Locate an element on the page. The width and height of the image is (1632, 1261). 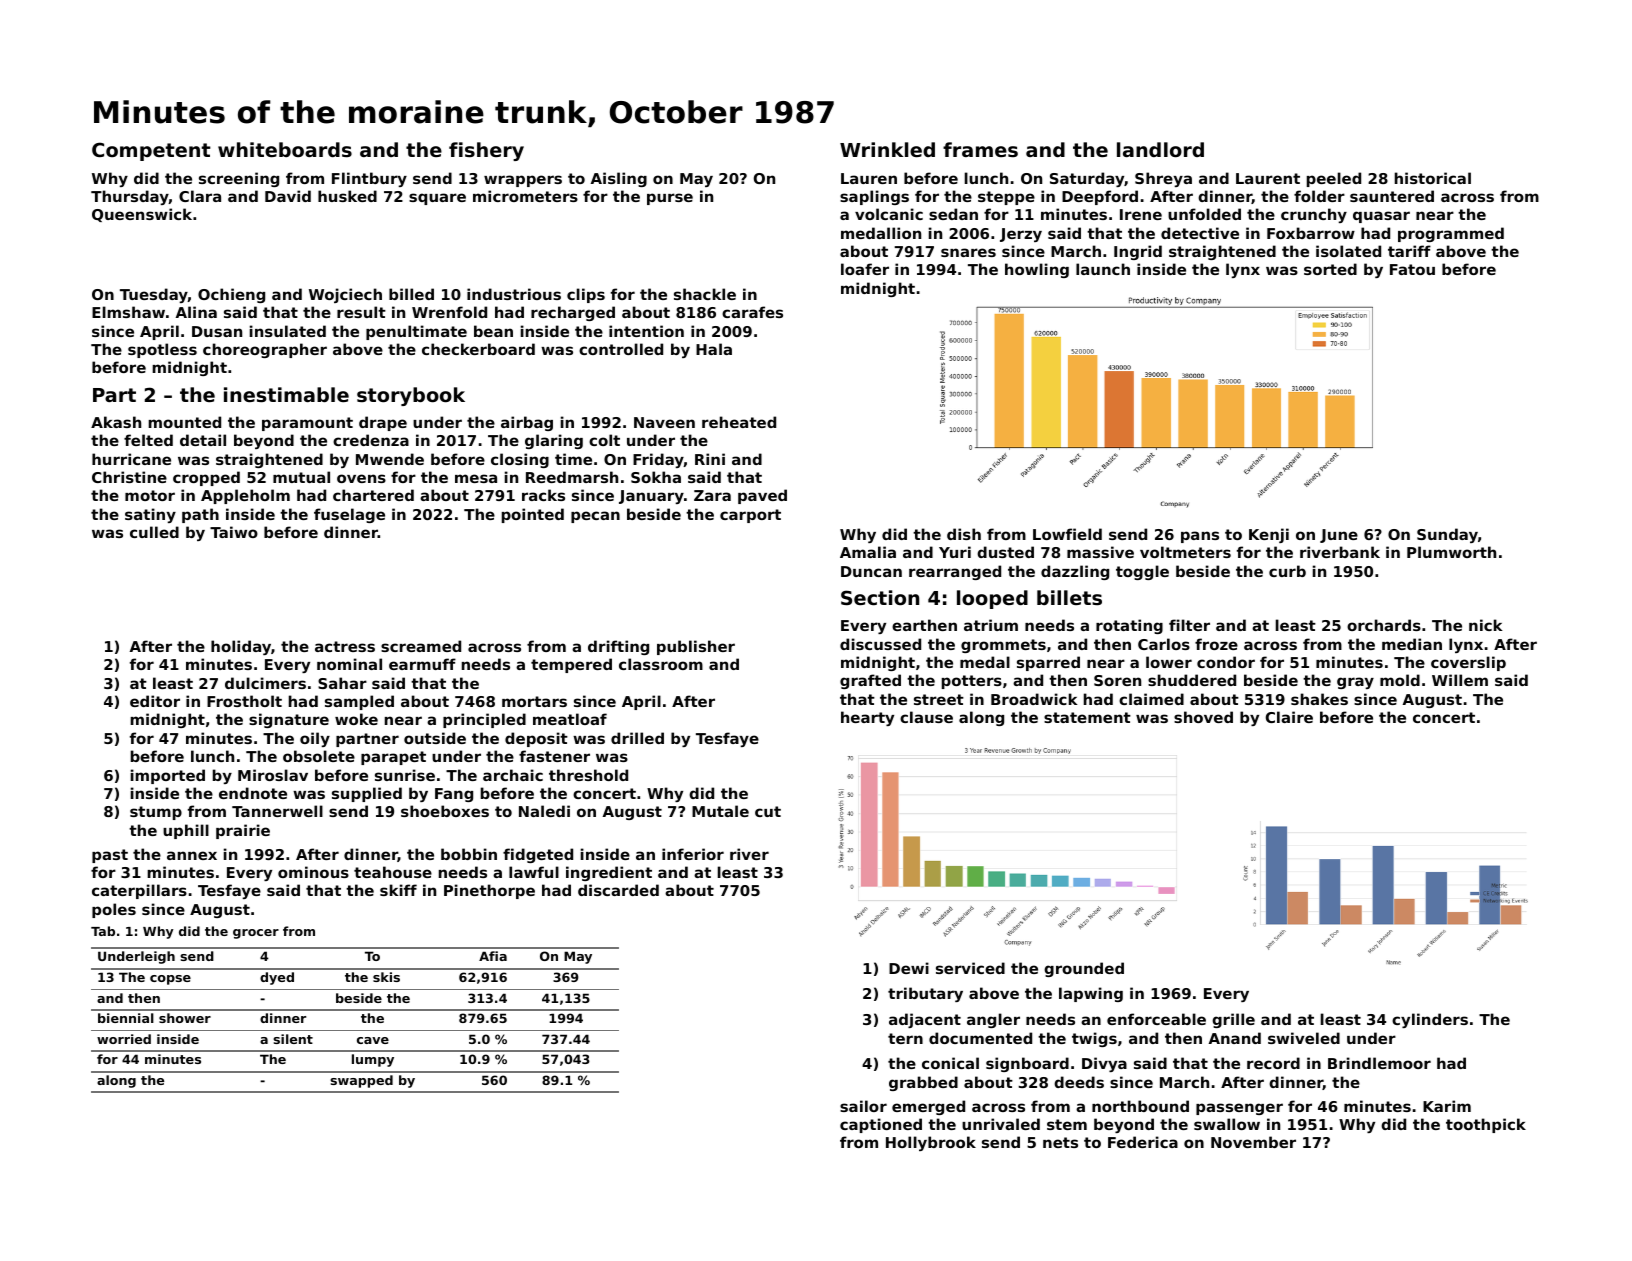
Fatou is located at coordinates (1412, 269).
